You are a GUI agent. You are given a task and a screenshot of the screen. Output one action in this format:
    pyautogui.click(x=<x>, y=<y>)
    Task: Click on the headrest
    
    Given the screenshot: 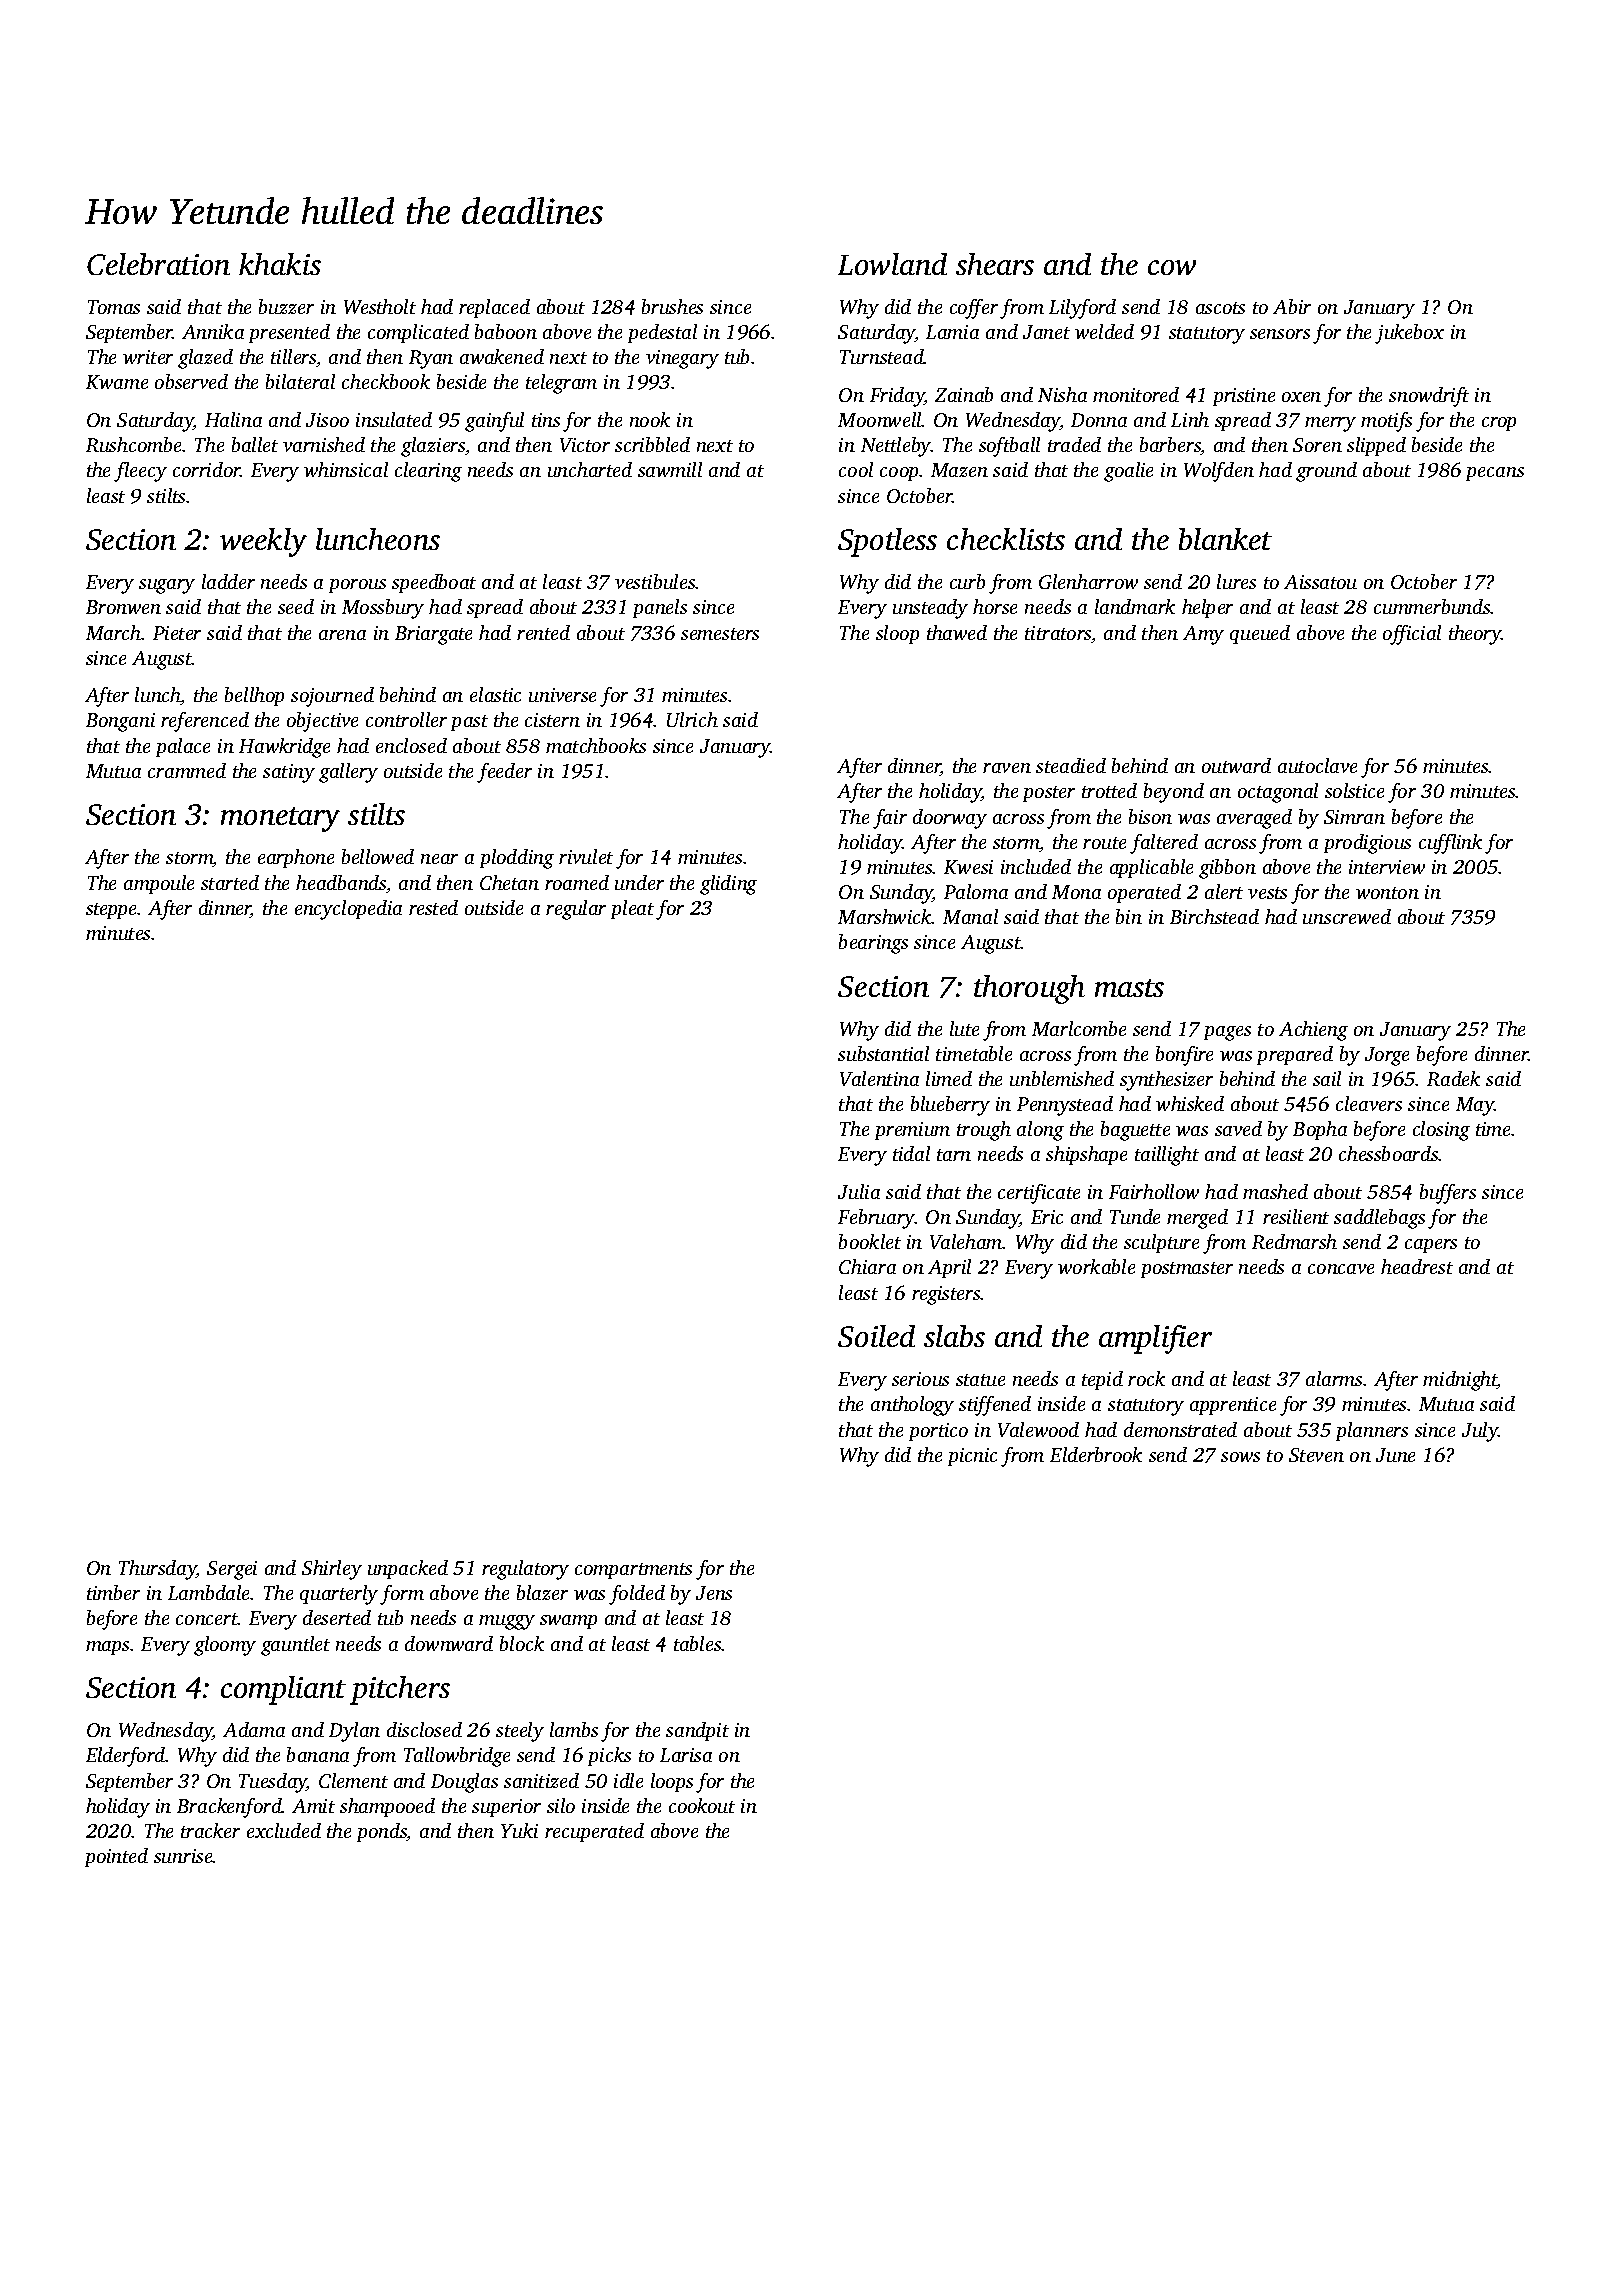 What is the action you would take?
    pyautogui.click(x=1417, y=1266)
